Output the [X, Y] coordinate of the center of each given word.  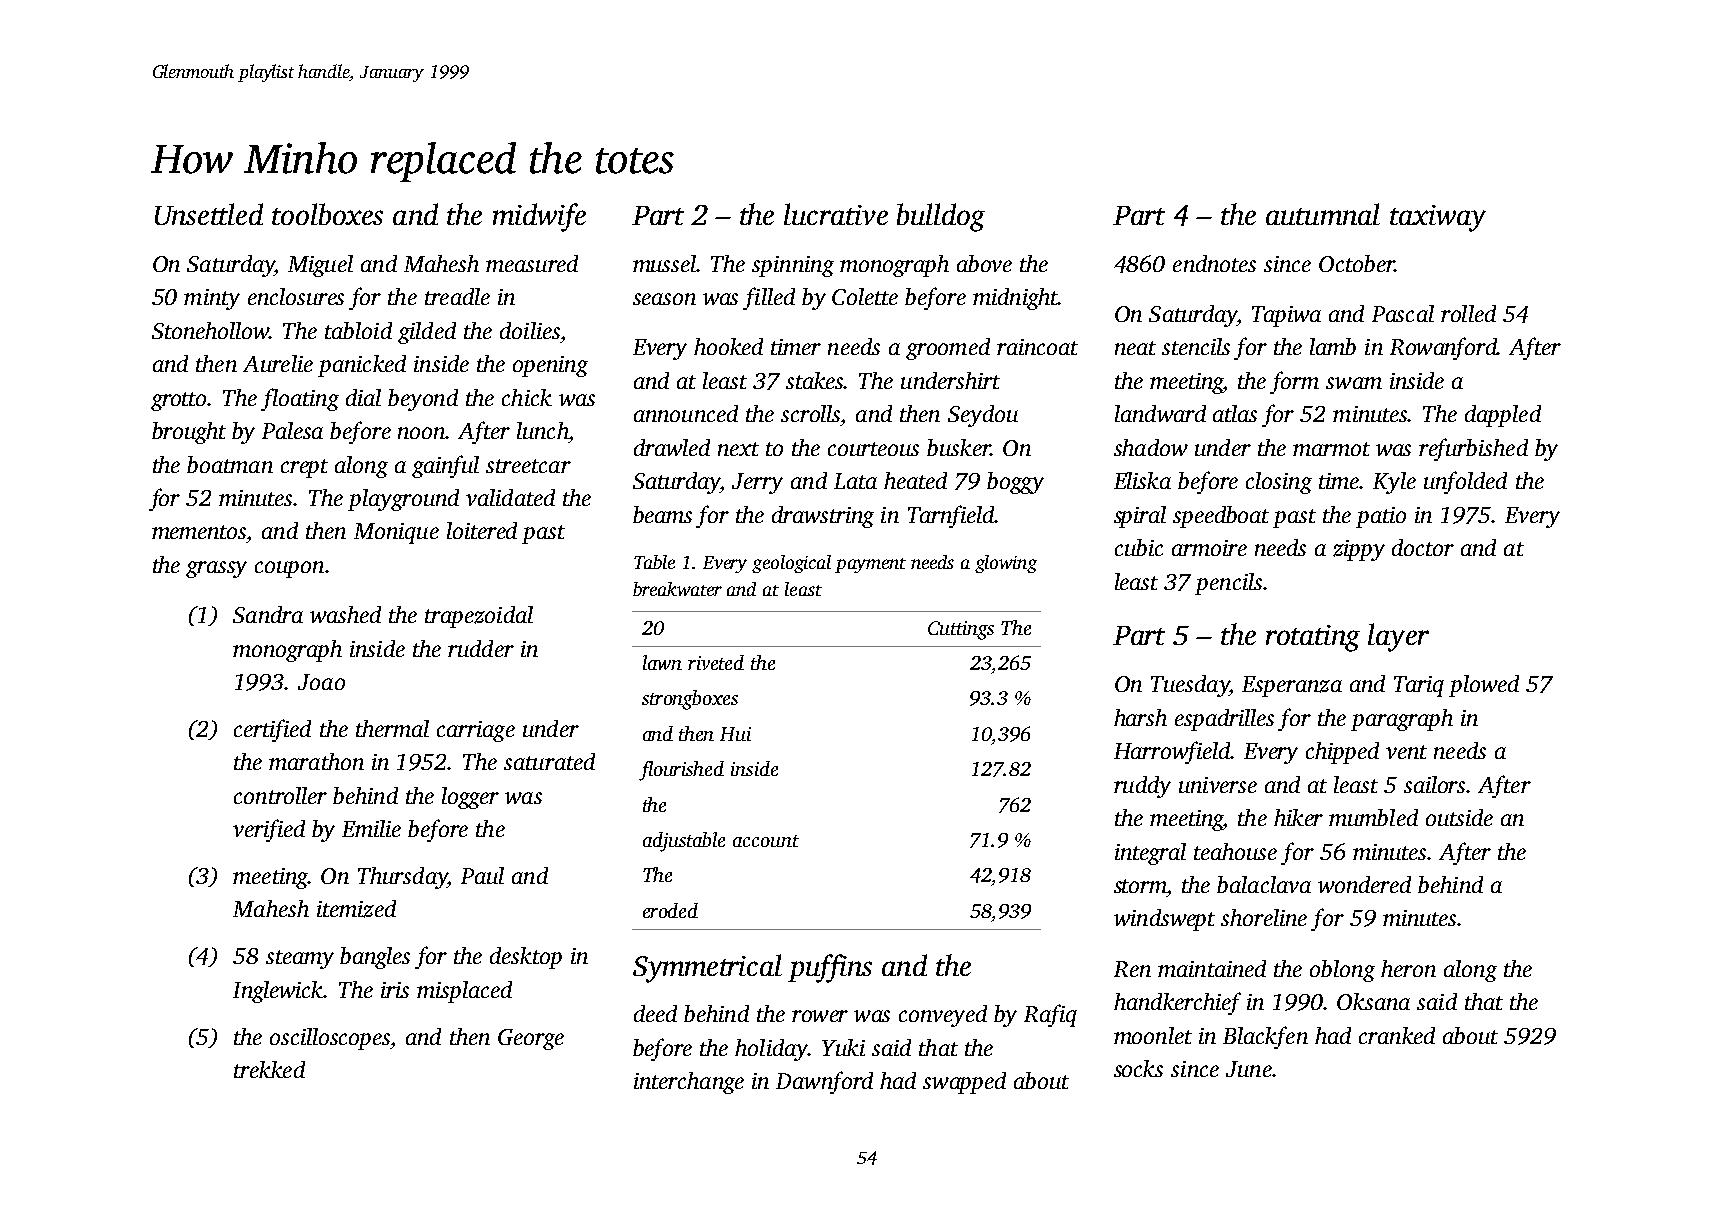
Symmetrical [707, 968]
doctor [1423, 547]
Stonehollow [210, 330]
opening [550, 366]
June [1249, 1069]
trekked [269, 1069]
